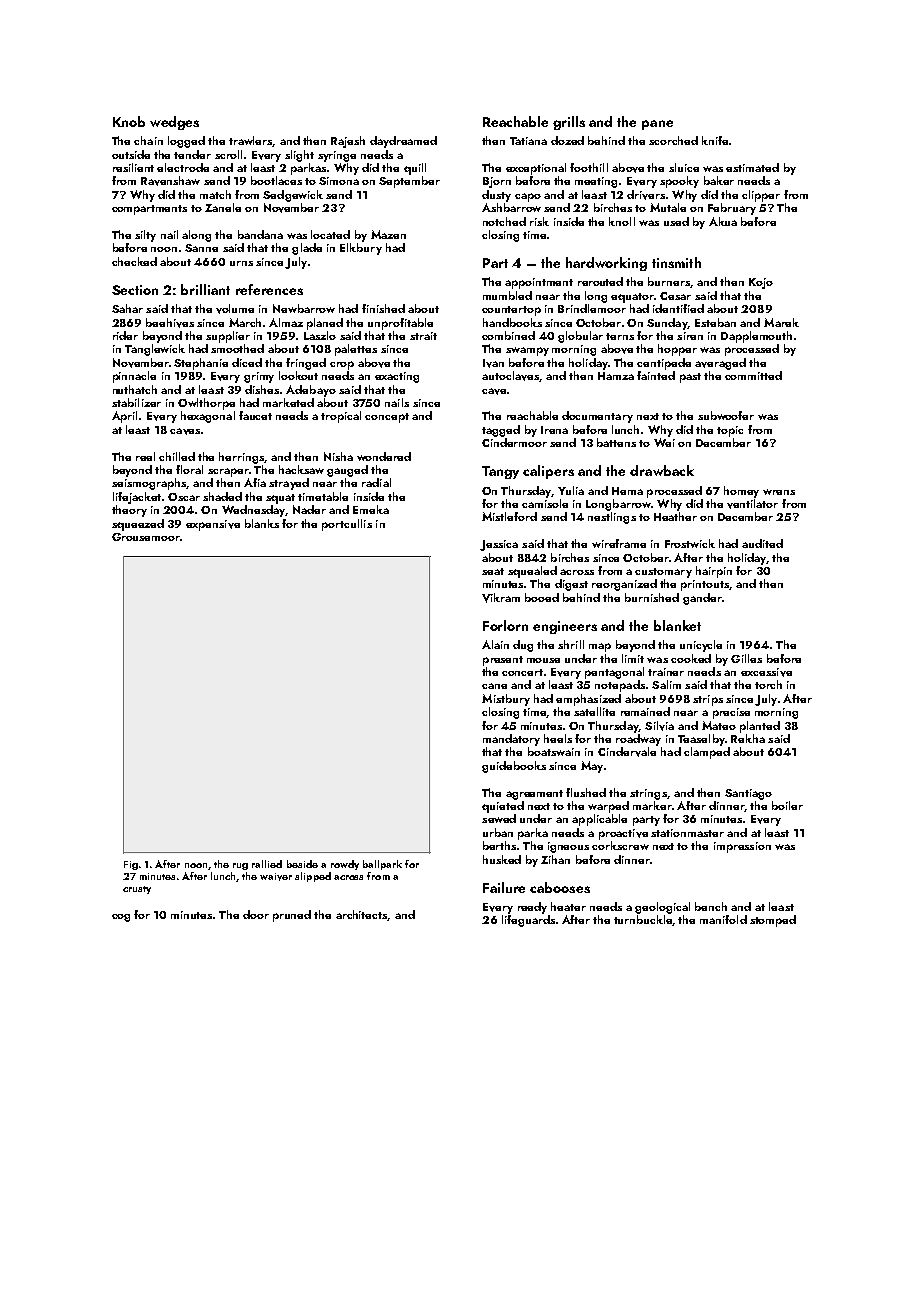 The width and height of the screenshot is (924, 1308). I want to click on Ravenshaw, so click(170, 181).
